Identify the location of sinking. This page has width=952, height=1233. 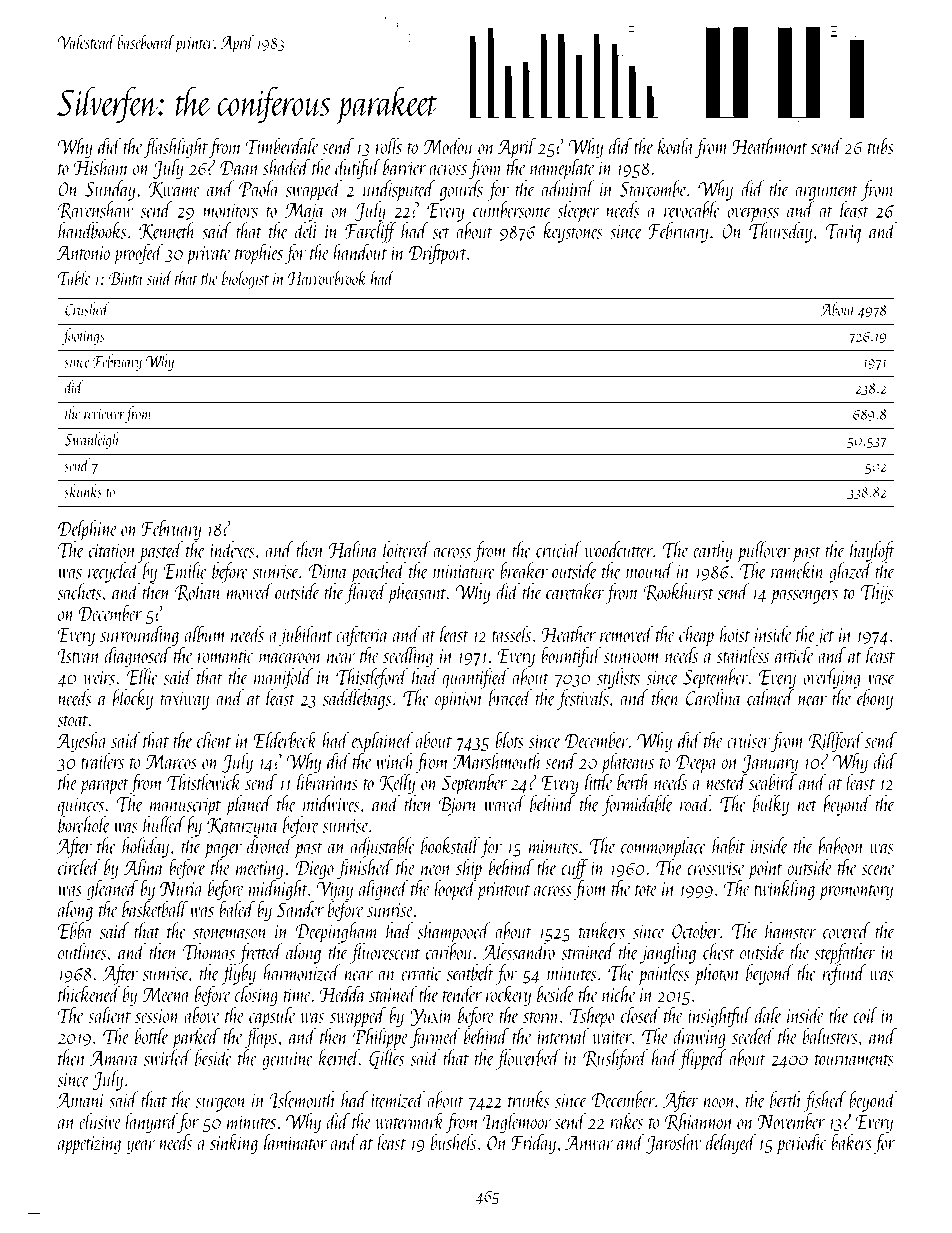
(234, 1144).
